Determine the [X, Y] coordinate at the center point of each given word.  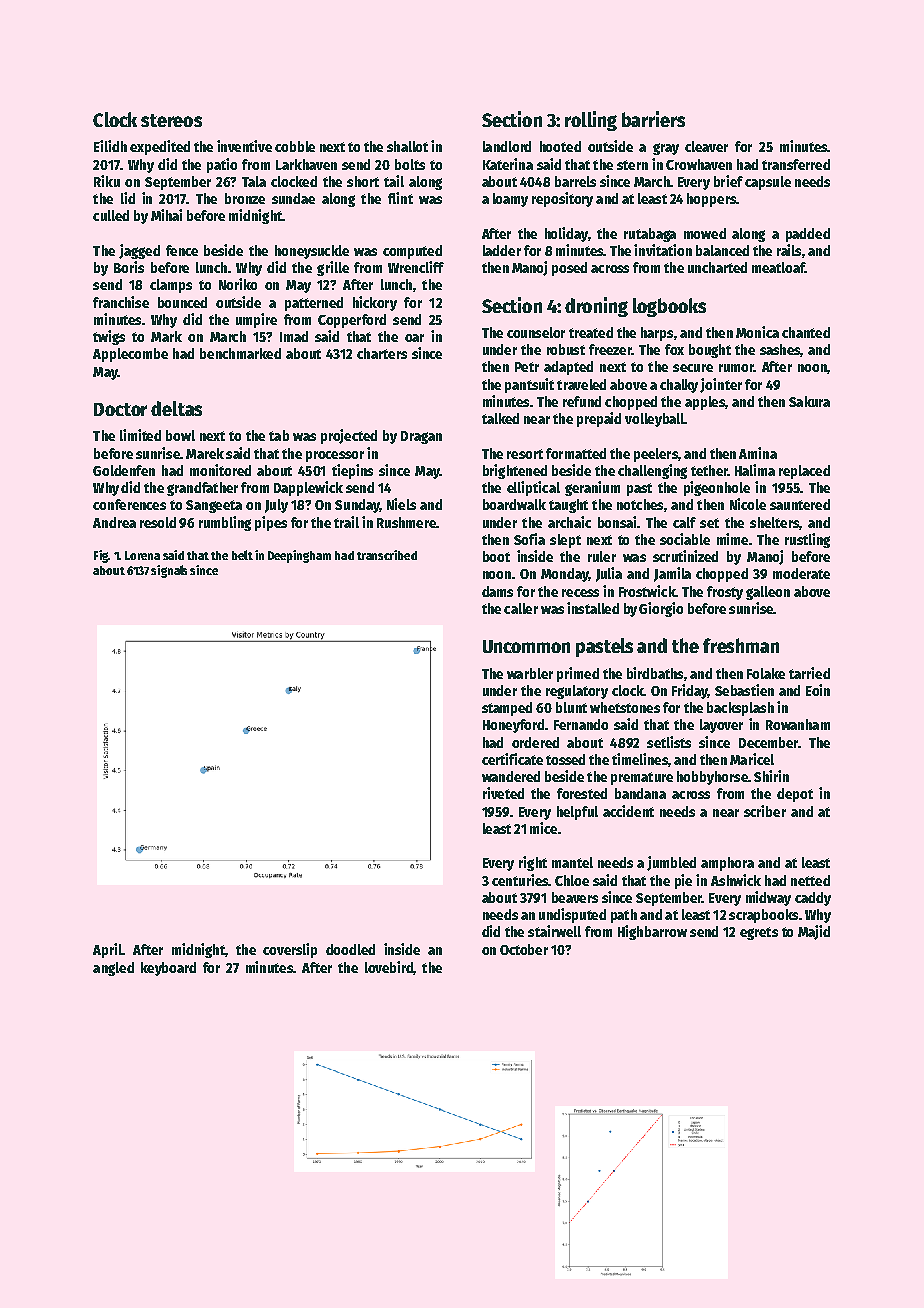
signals [169, 571]
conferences [129, 504]
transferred [796, 164]
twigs [109, 337]
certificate [512, 759]
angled [113, 969]
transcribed [387, 555]
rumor [736, 368]
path [624, 916]
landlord [507, 146]
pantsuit [529, 385]
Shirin [771, 776]
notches [640, 504]
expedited [160, 147]
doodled [350, 949]
